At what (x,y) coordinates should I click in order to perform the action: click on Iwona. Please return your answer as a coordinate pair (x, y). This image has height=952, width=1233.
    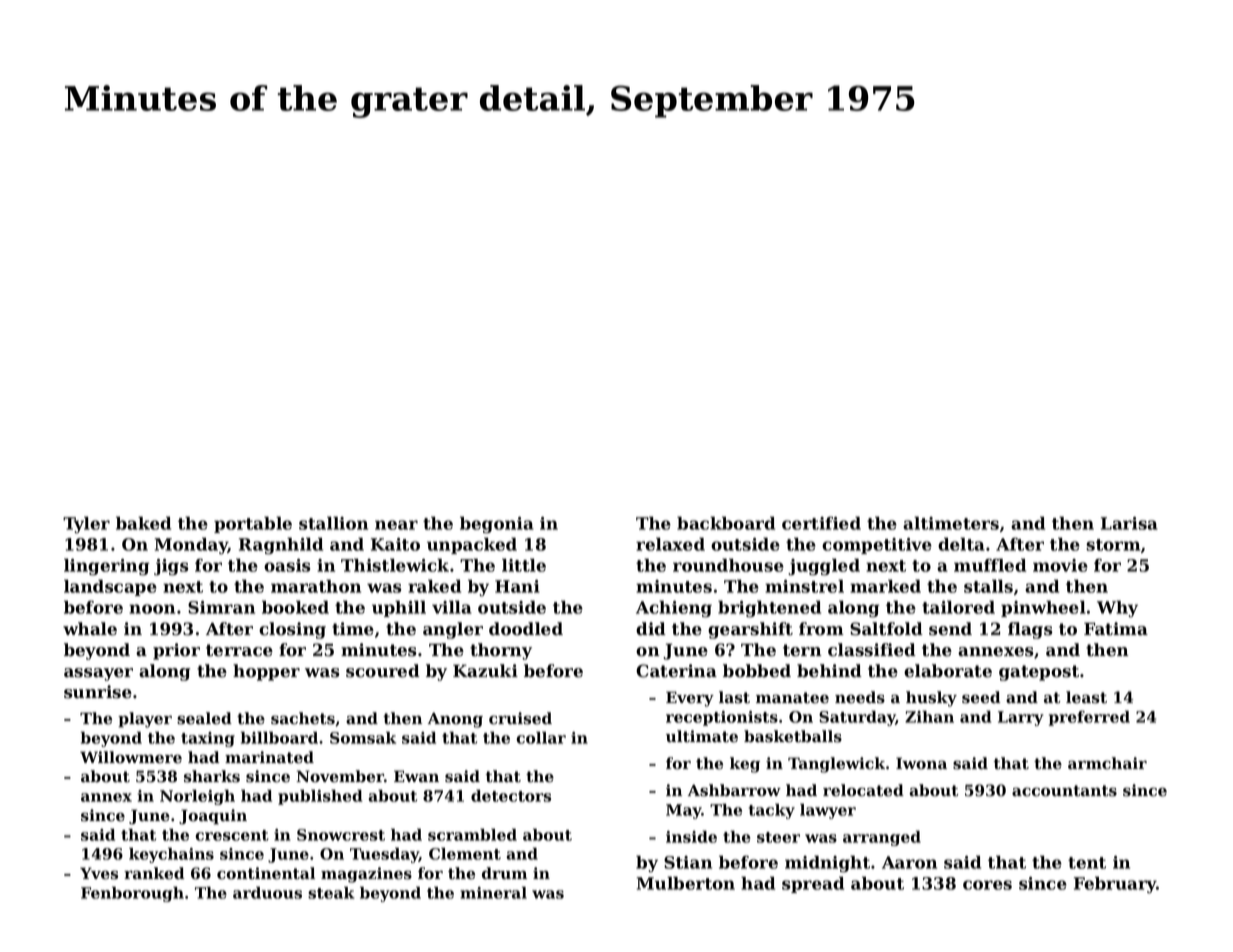
    Looking at the image, I should click on (921, 763).
